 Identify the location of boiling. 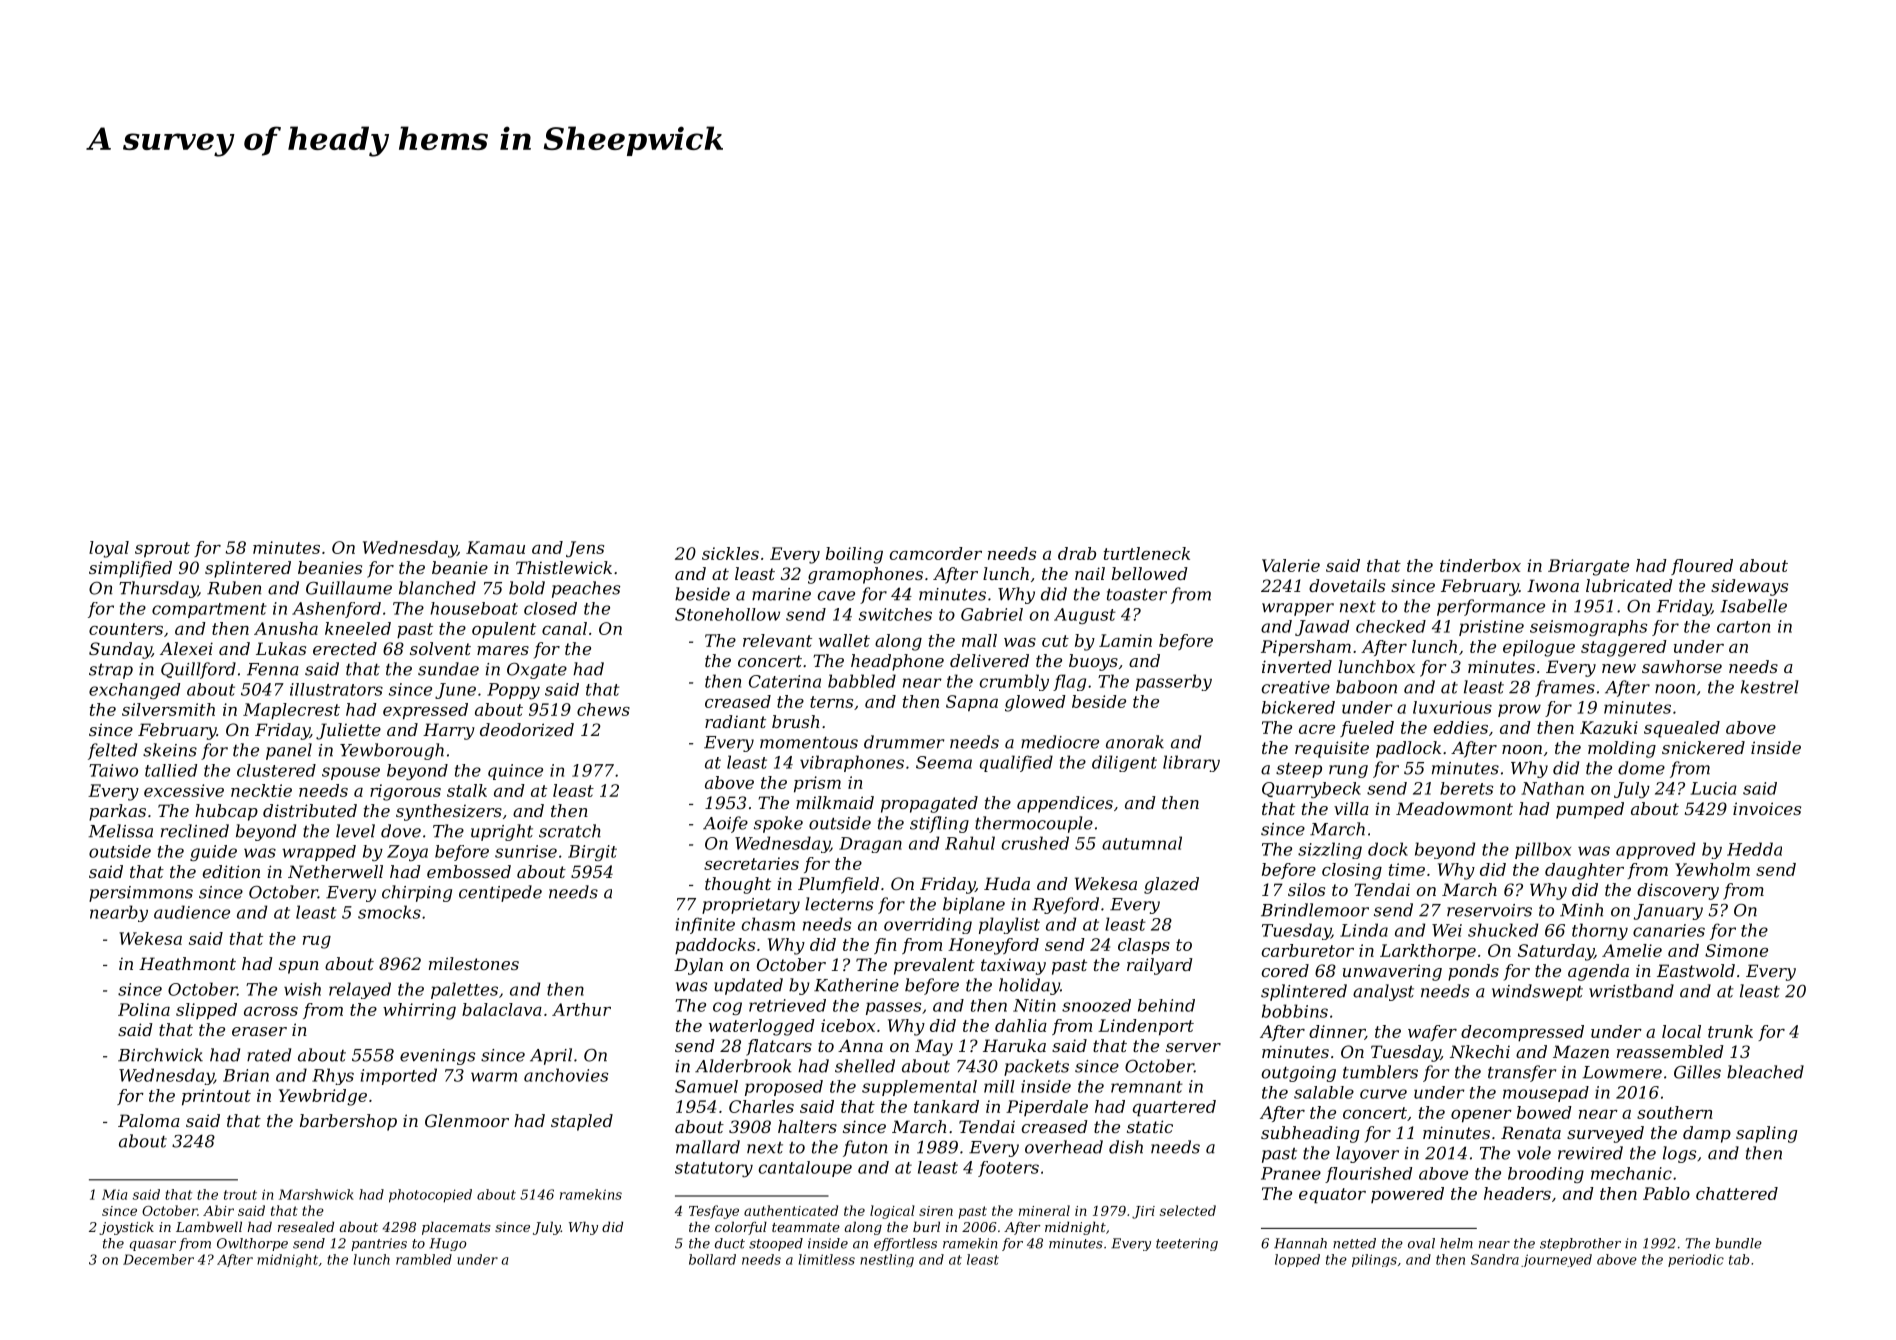
(854, 555).
